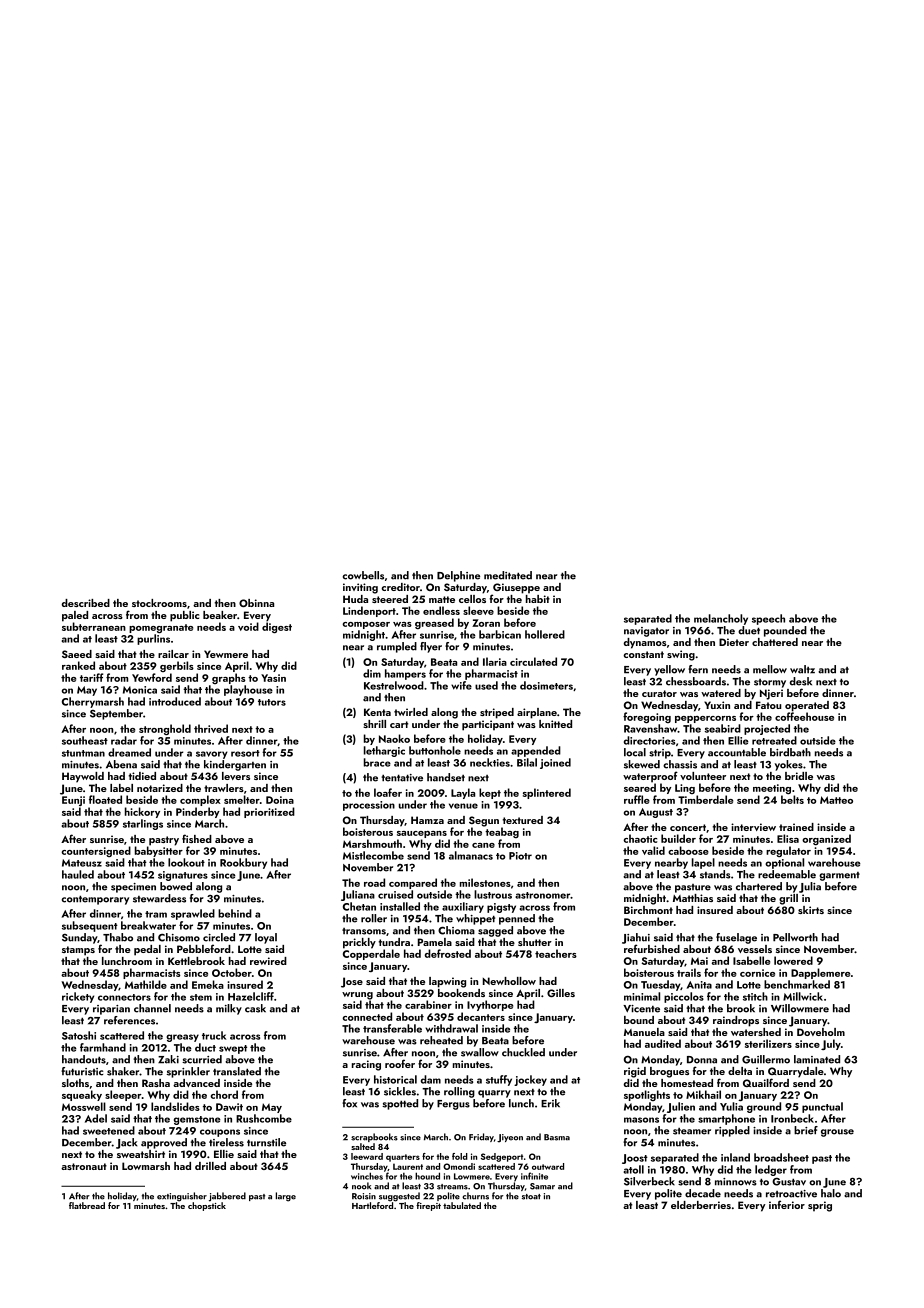 The image size is (924, 1308). Describe the element at coordinates (366, 1065) in the page. I see `racing` at that location.
